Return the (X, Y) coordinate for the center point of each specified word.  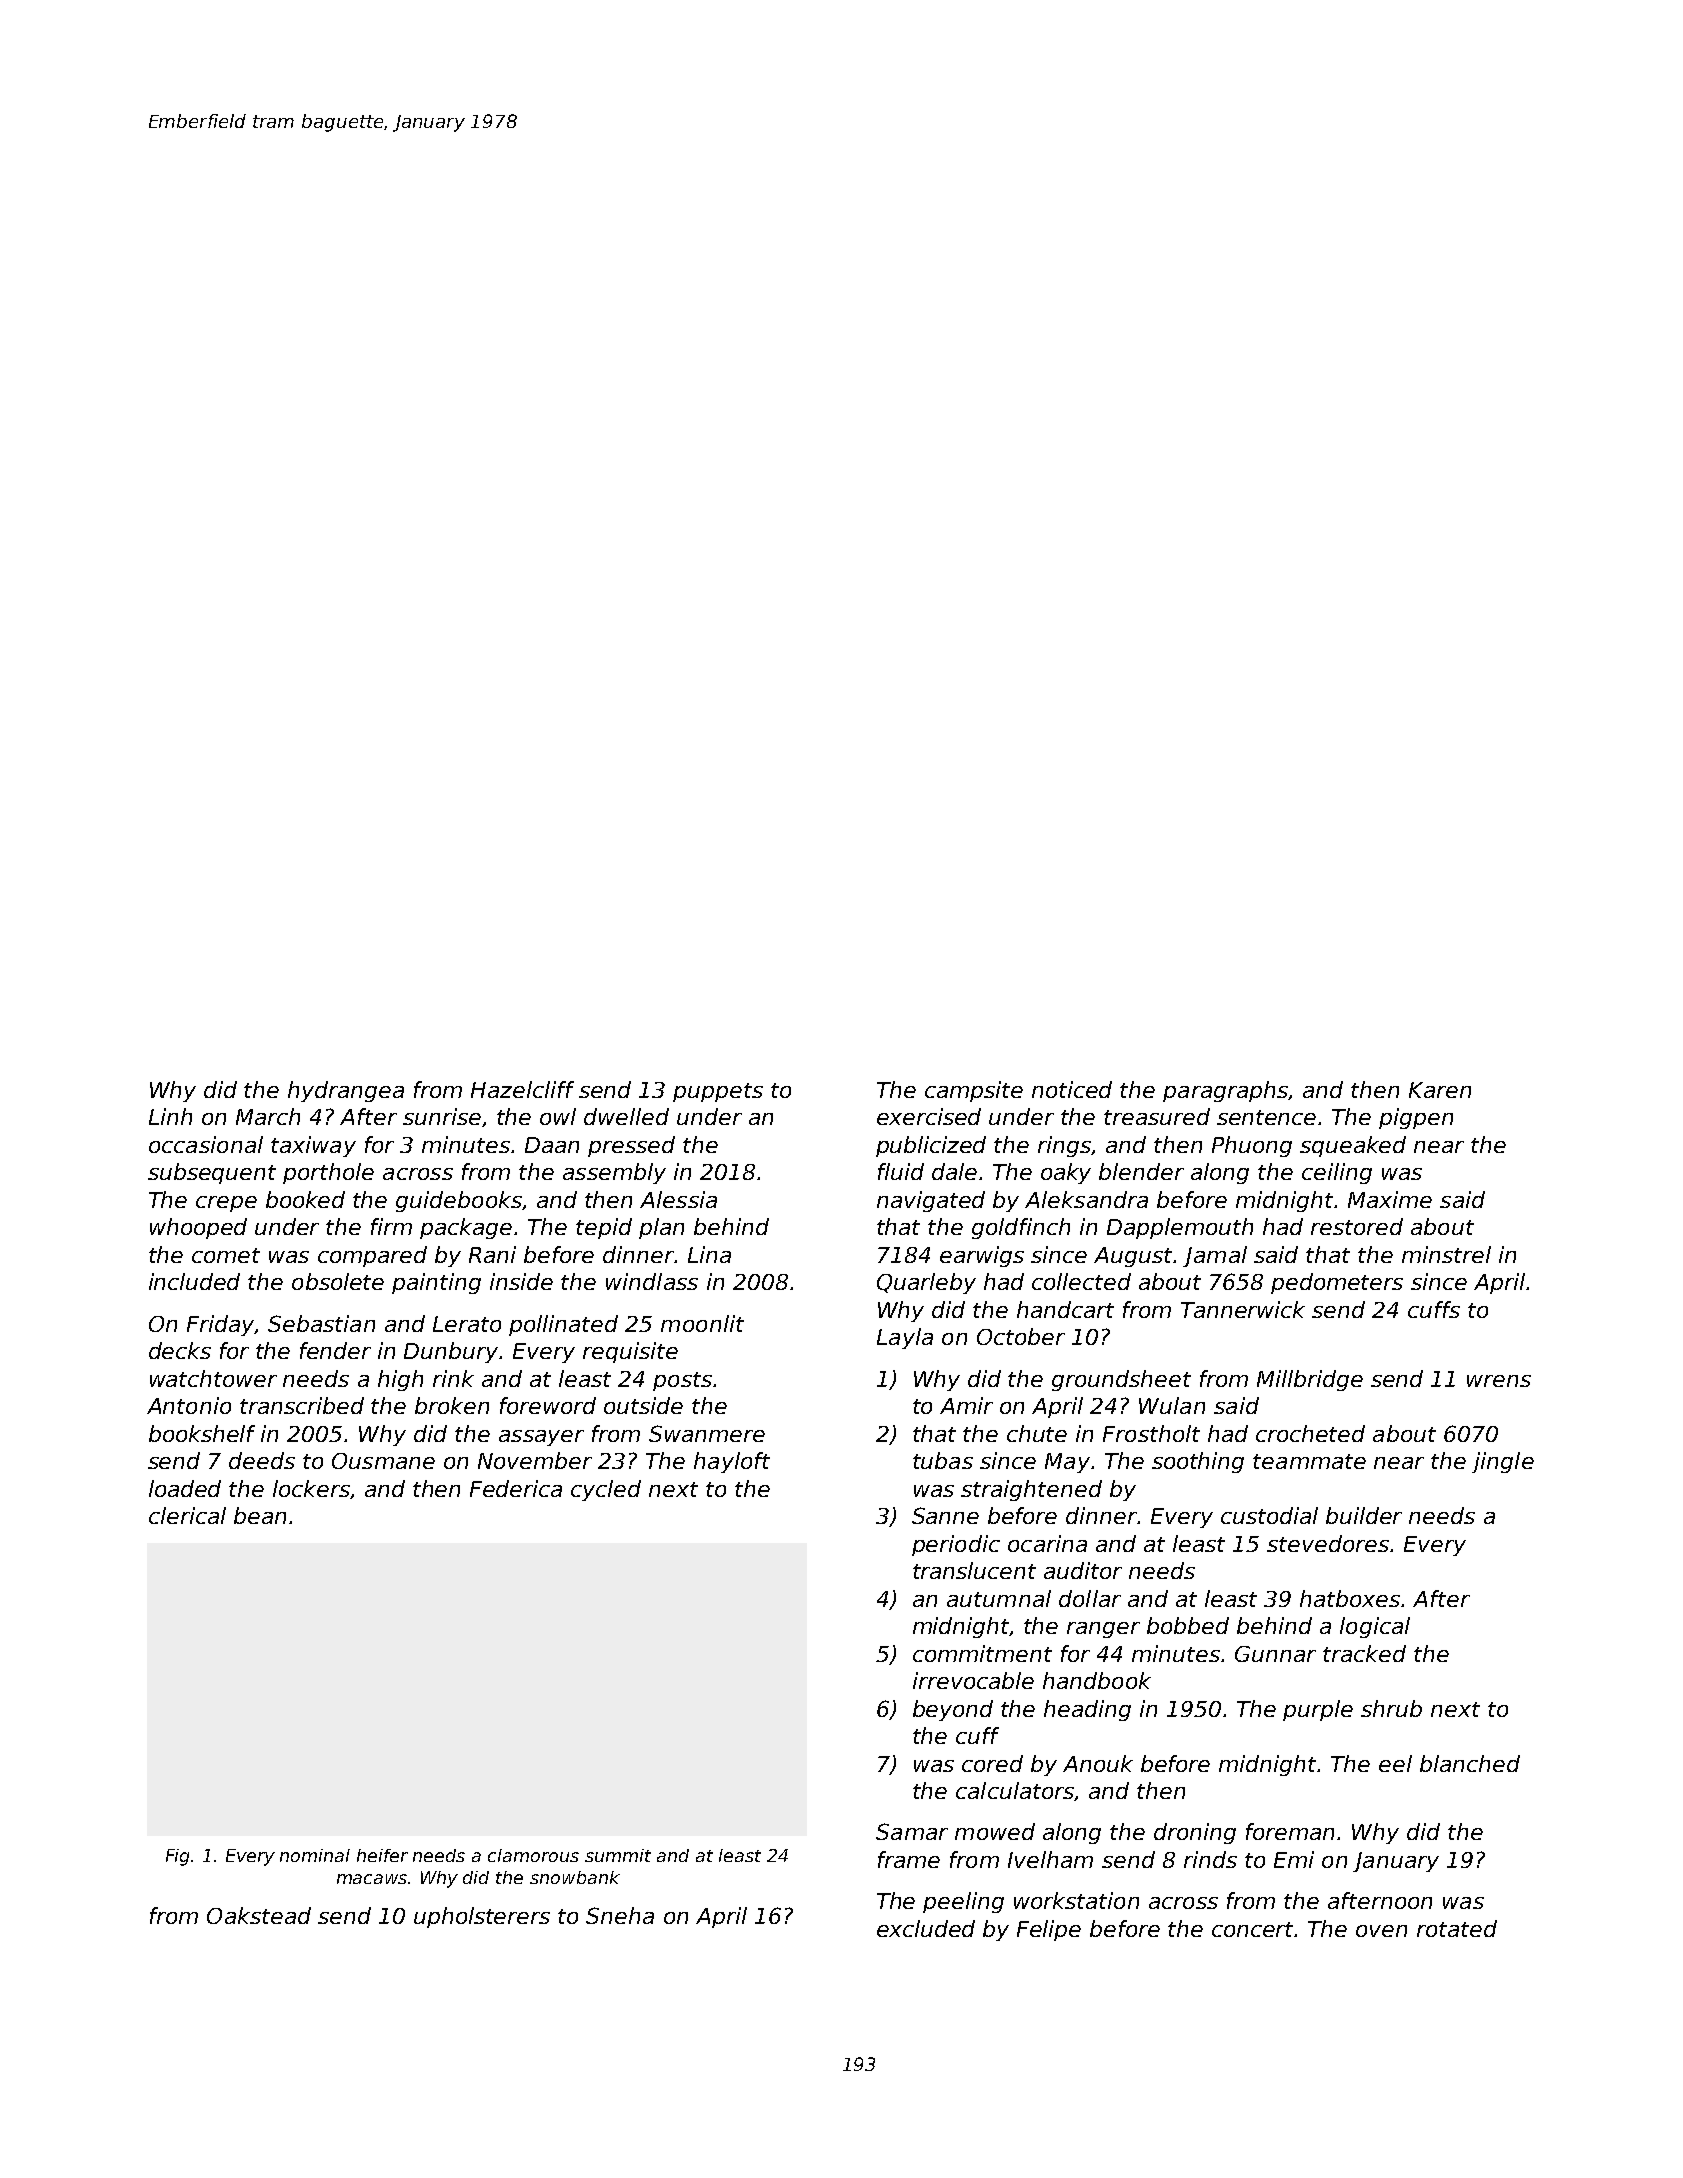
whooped (198, 1228)
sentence (1266, 1117)
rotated (1457, 1928)
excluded (926, 1928)
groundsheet (1121, 1380)
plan (661, 1228)
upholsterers (482, 1917)
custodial (1269, 1515)
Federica (516, 1488)
